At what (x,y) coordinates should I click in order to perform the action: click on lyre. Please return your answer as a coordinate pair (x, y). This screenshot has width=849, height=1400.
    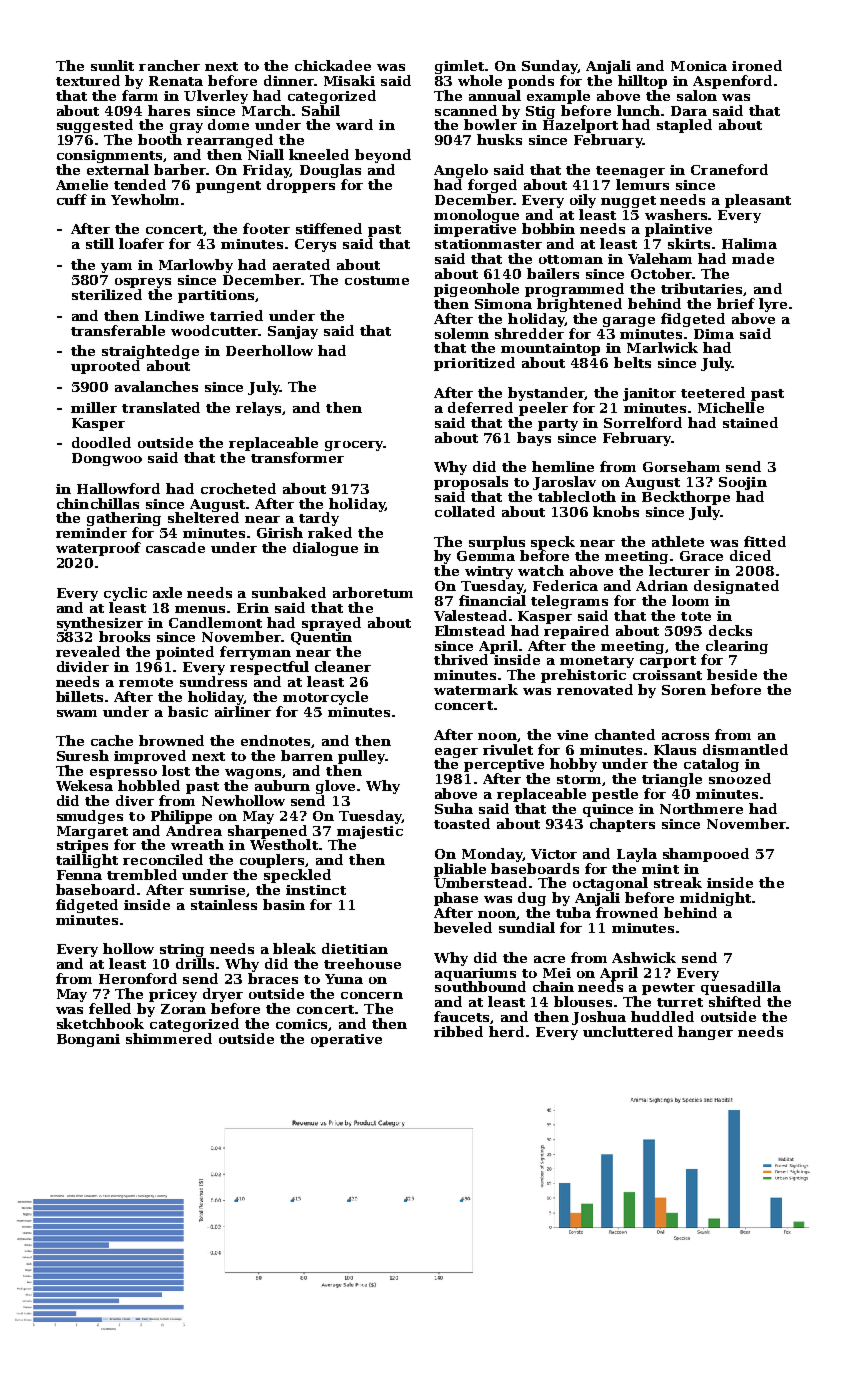
    Looking at the image, I should click on (773, 305).
